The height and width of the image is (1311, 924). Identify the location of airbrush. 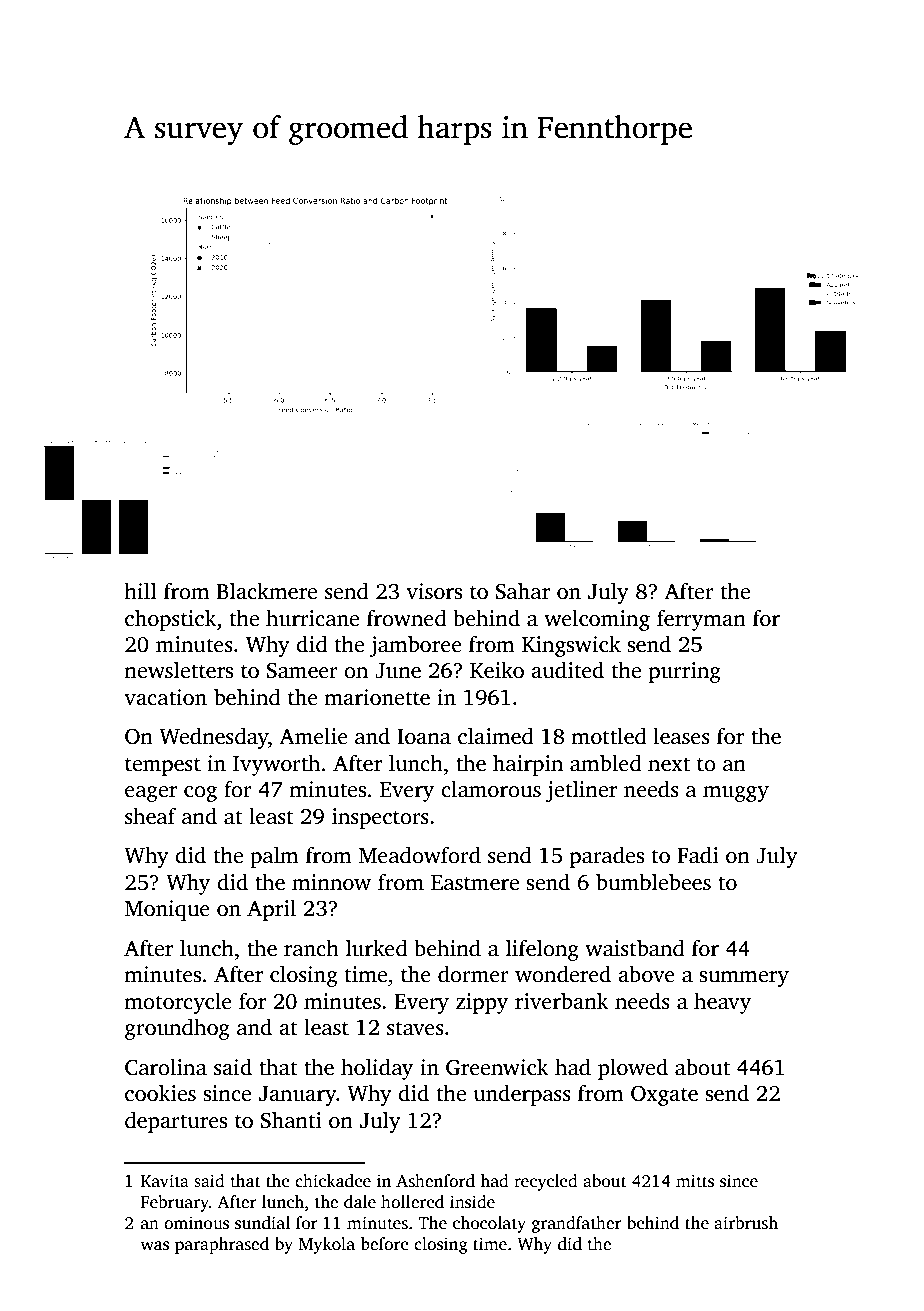
(746, 1223).
